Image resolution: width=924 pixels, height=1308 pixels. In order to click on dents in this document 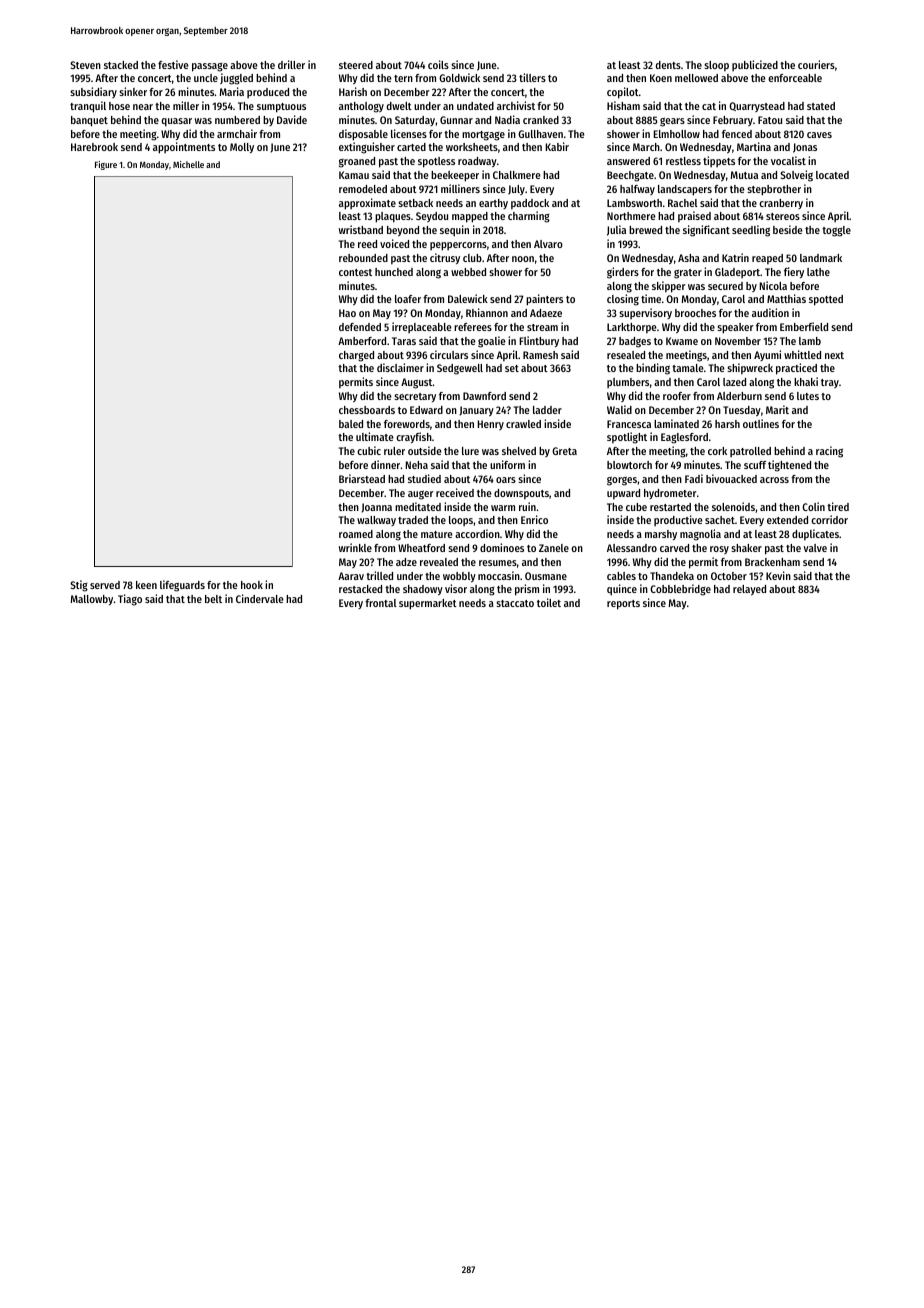, I will do `click(668, 65)`.
